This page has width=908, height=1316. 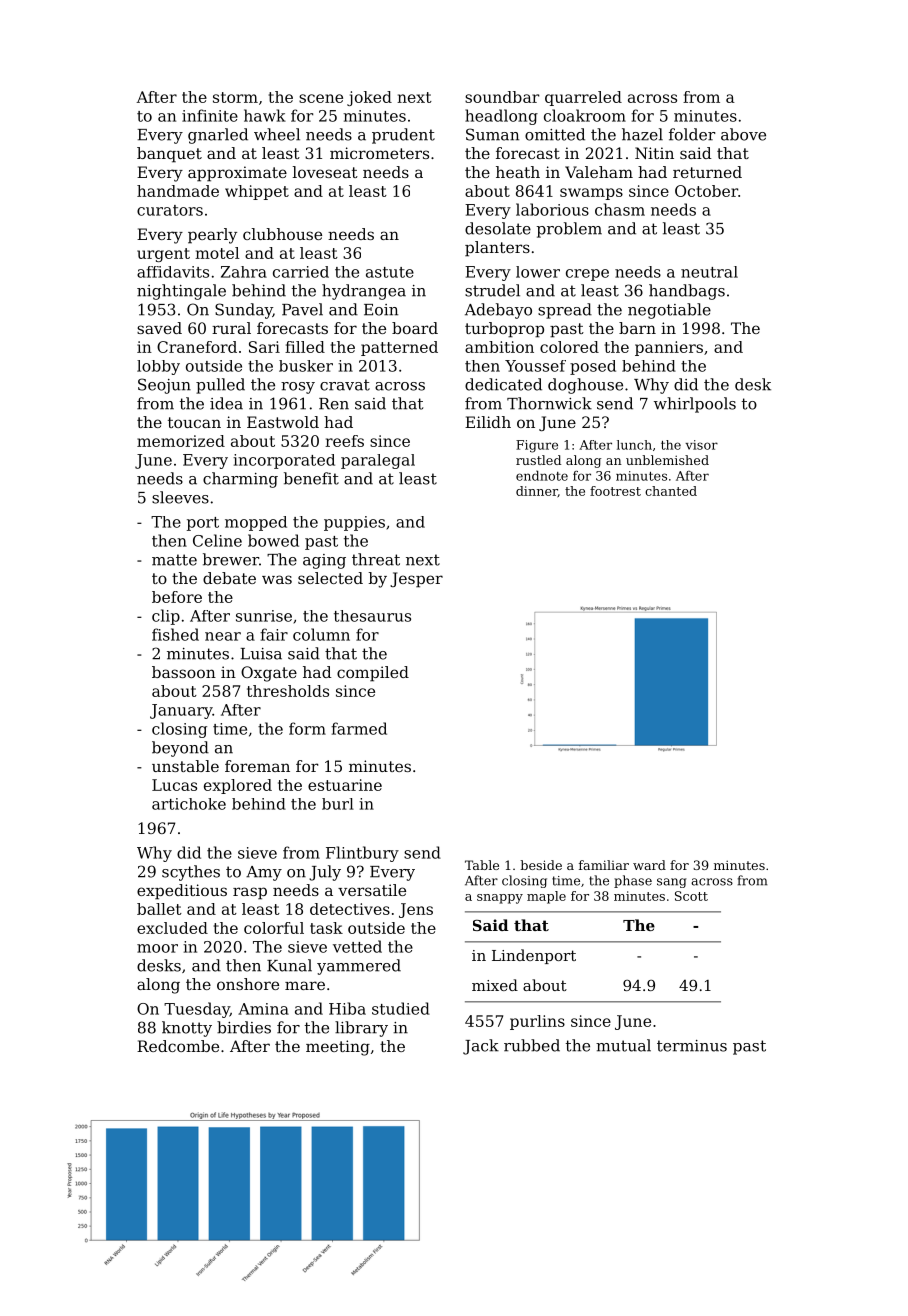 What do you see at coordinates (338, 1048) in the page?
I see `meeting` at bounding box center [338, 1048].
